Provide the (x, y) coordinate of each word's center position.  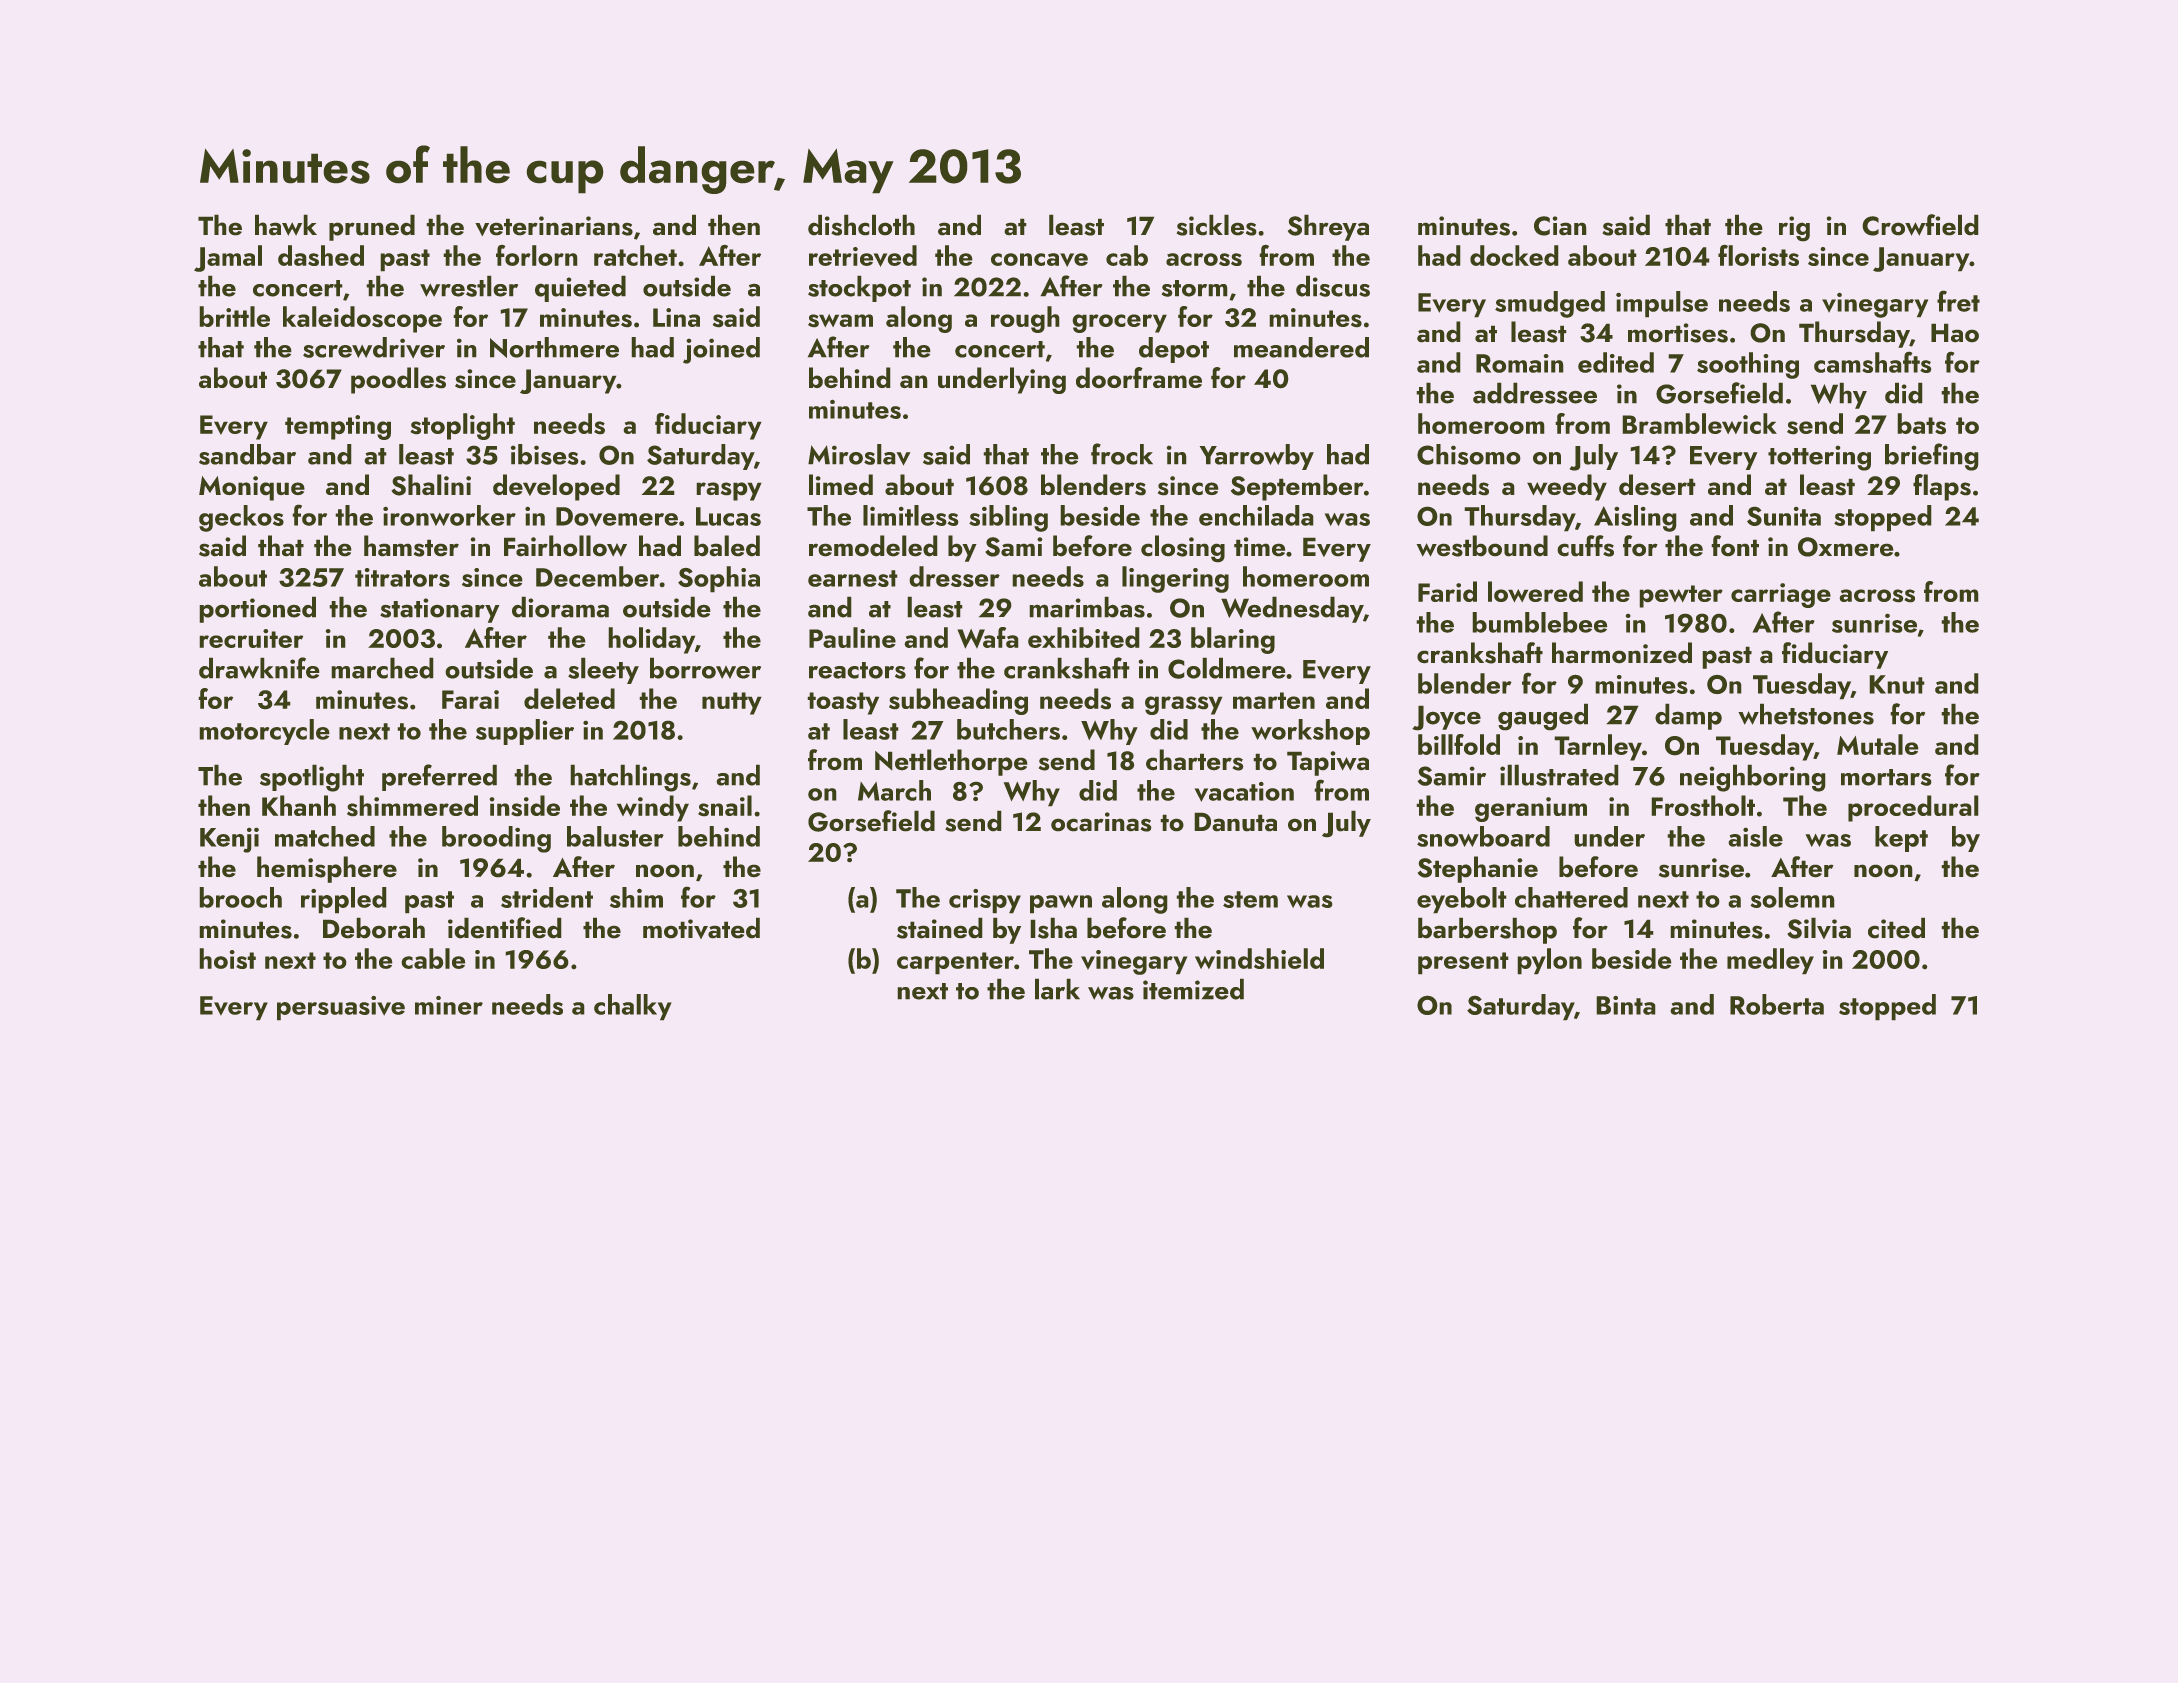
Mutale (1878, 744)
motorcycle (264, 732)
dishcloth (861, 225)
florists (1758, 255)
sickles (1216, 225)
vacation (1244, 792)
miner (449, 1005)
